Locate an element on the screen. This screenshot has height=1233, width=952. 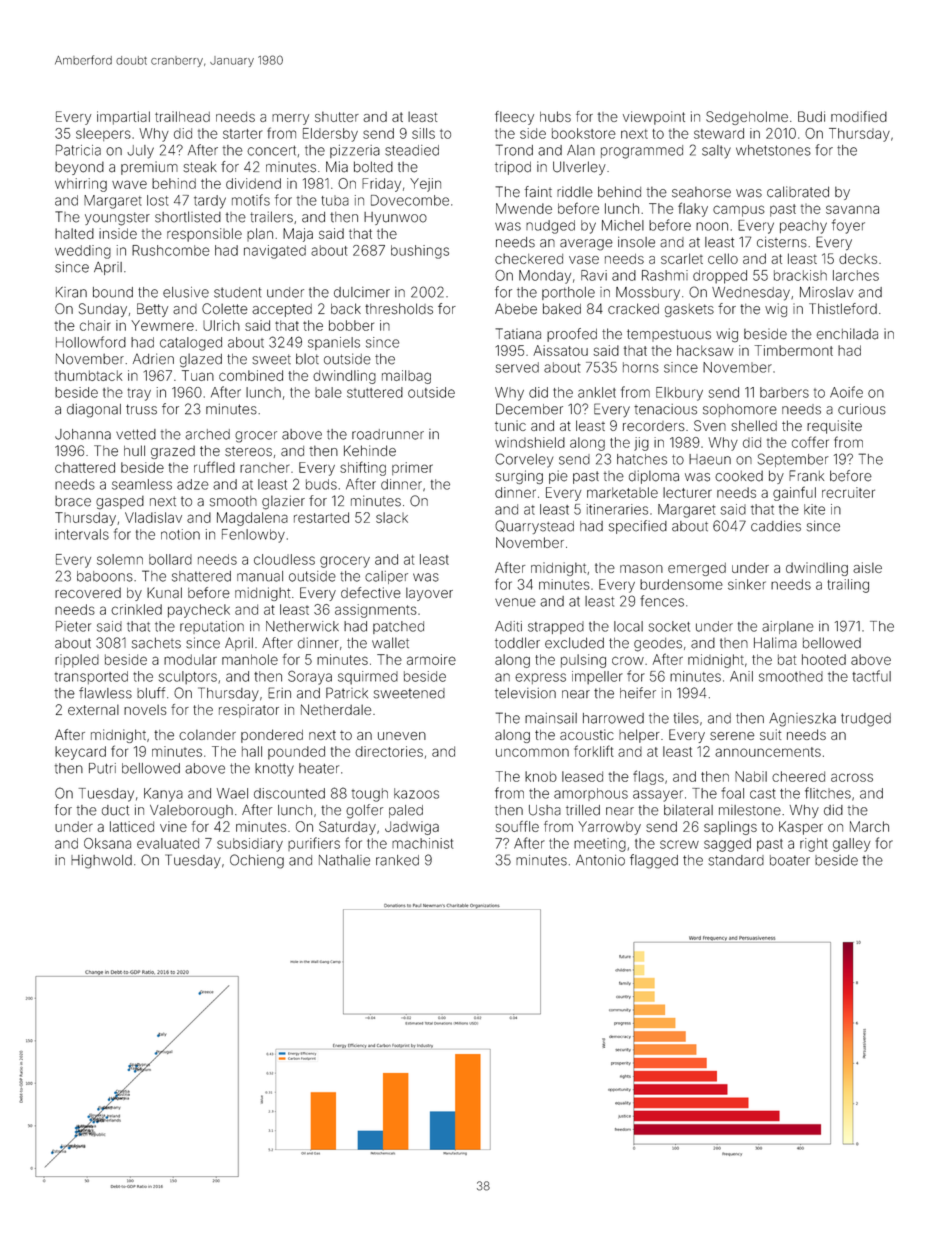
Aoife is located at coordinates (846, 392).
